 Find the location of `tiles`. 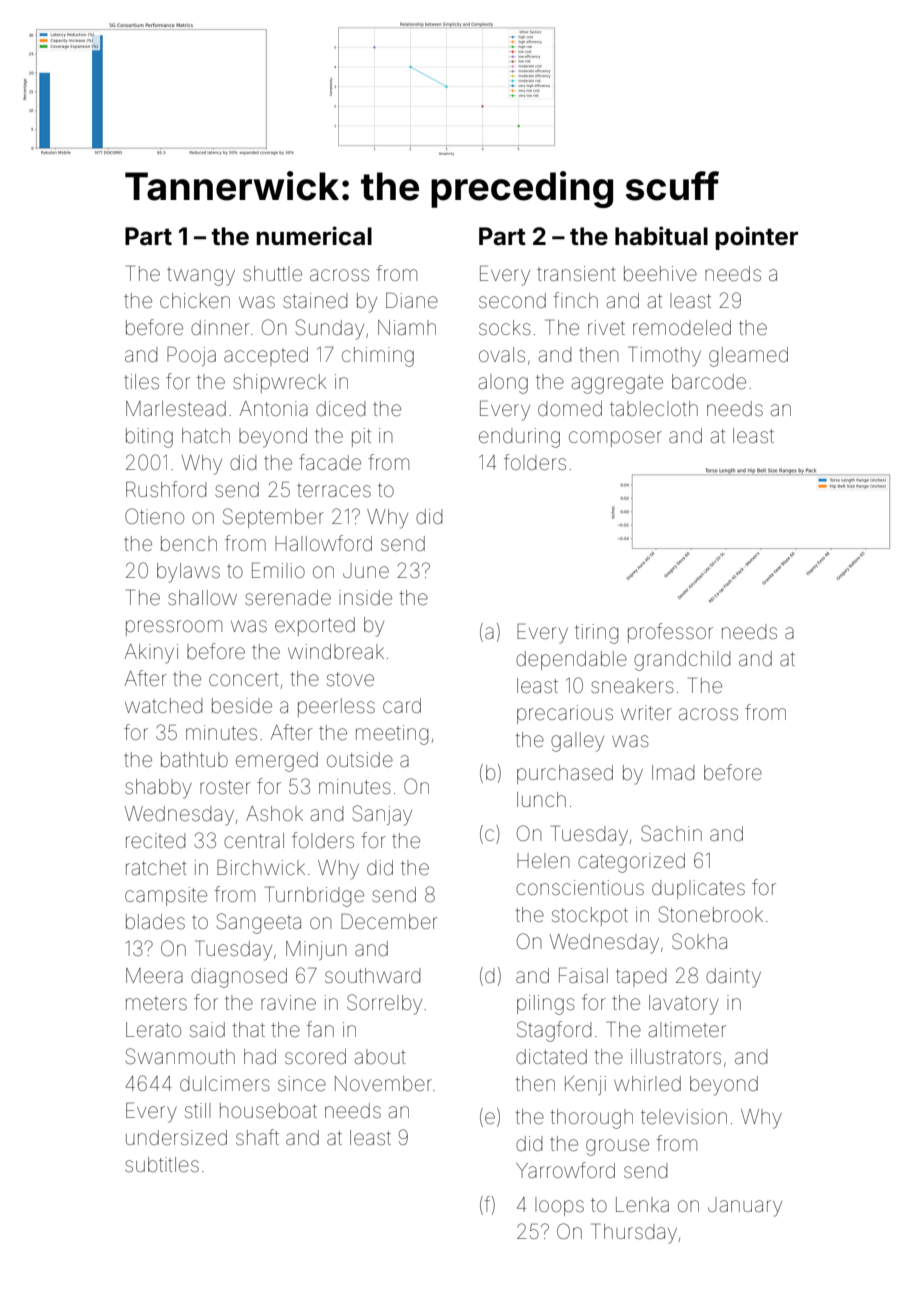

tiles is located at coordinates (141, 381).
